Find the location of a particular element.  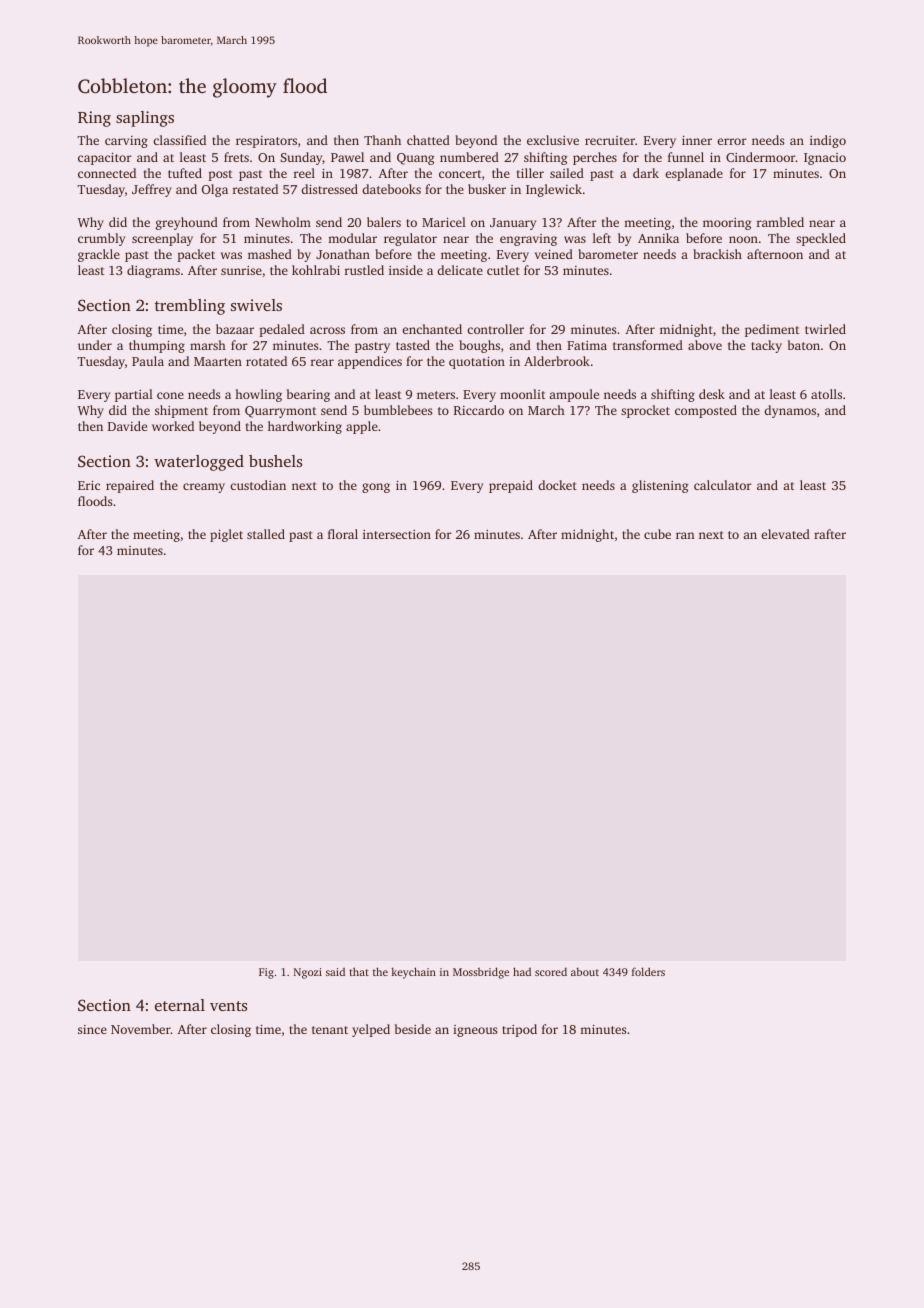

cube is located at coordinates (657, 534).
